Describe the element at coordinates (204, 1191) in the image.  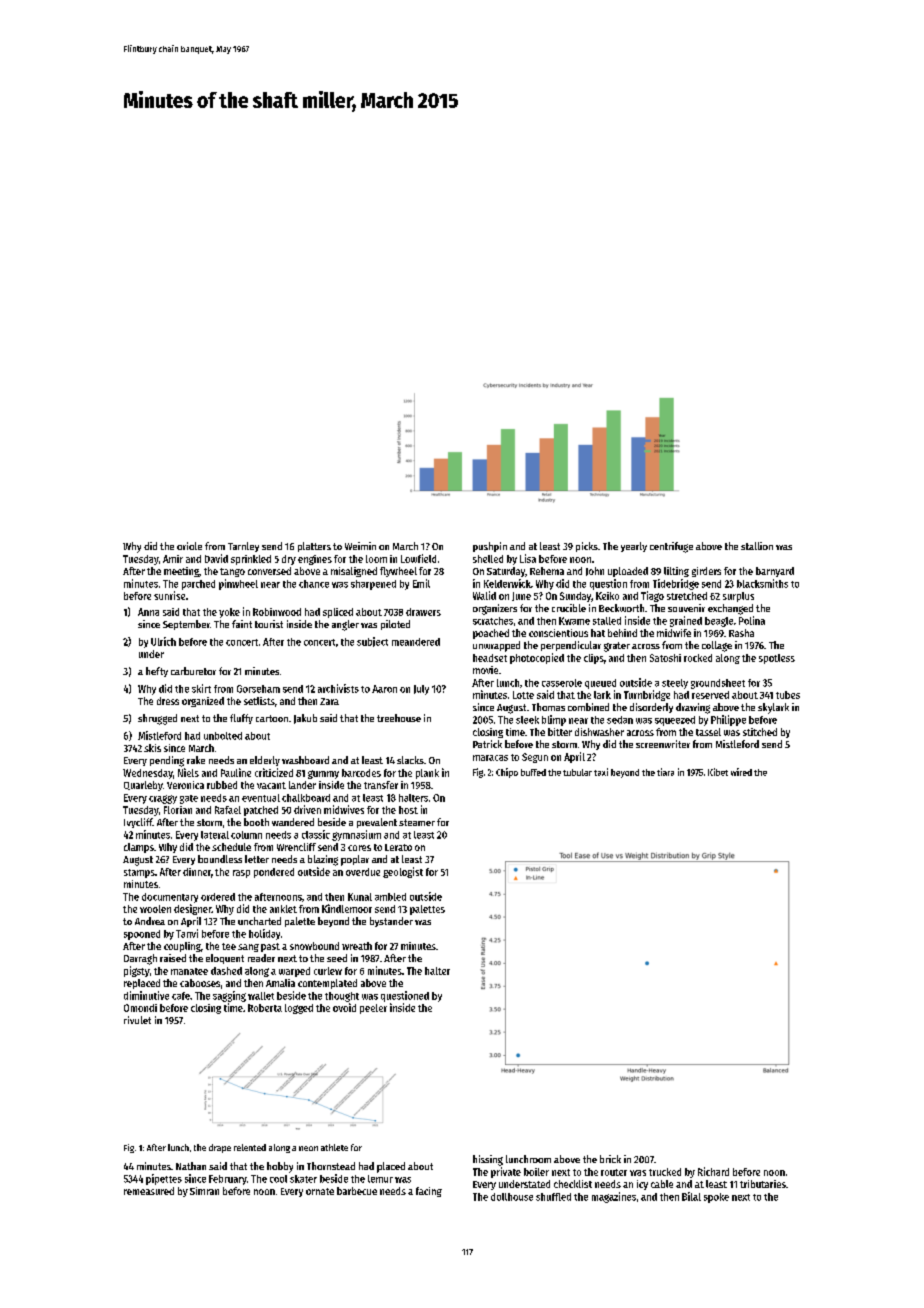
I see `Simran` at that location.
